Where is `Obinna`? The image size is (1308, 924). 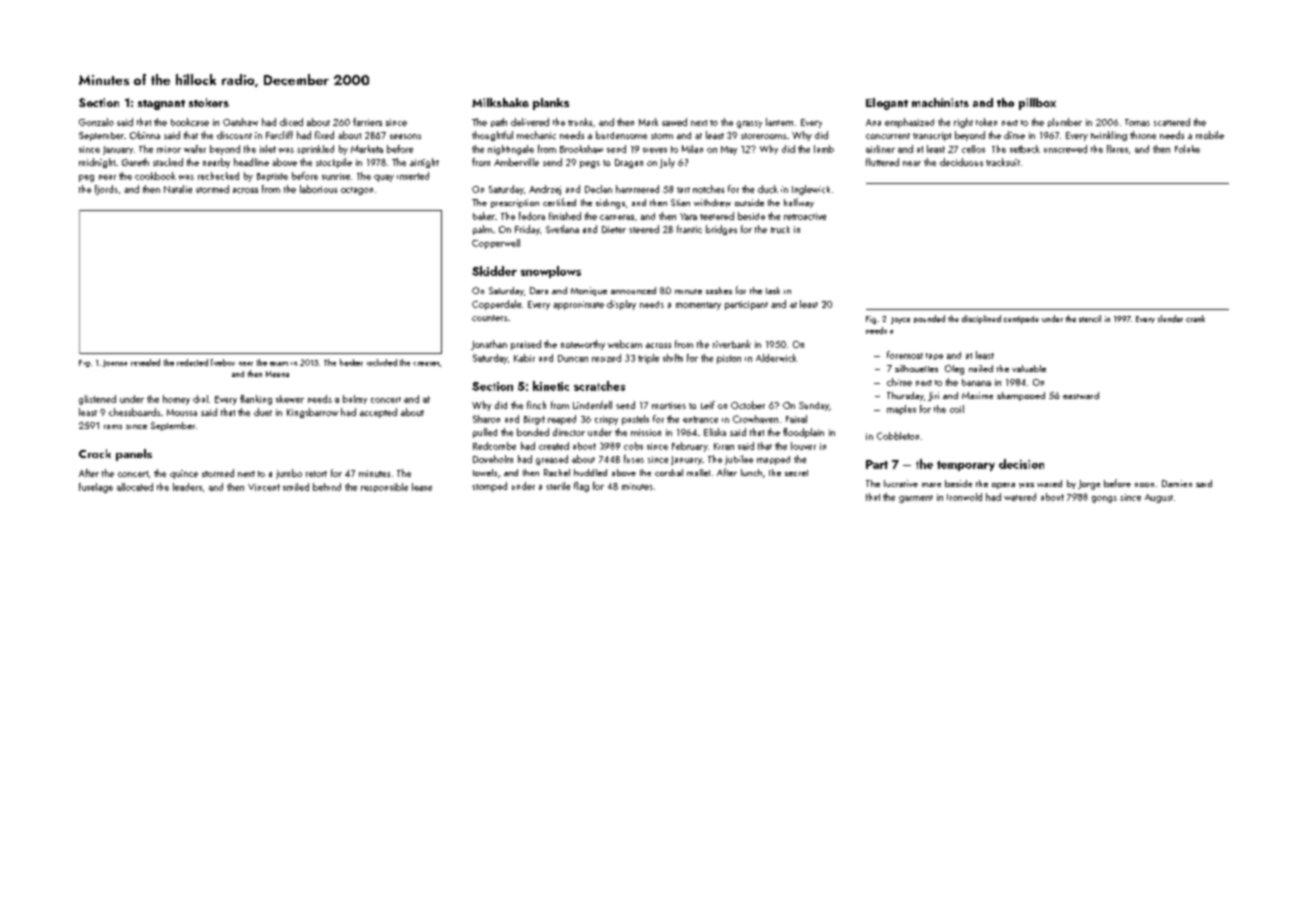 Obinna is located at coordinates (145, 135).
